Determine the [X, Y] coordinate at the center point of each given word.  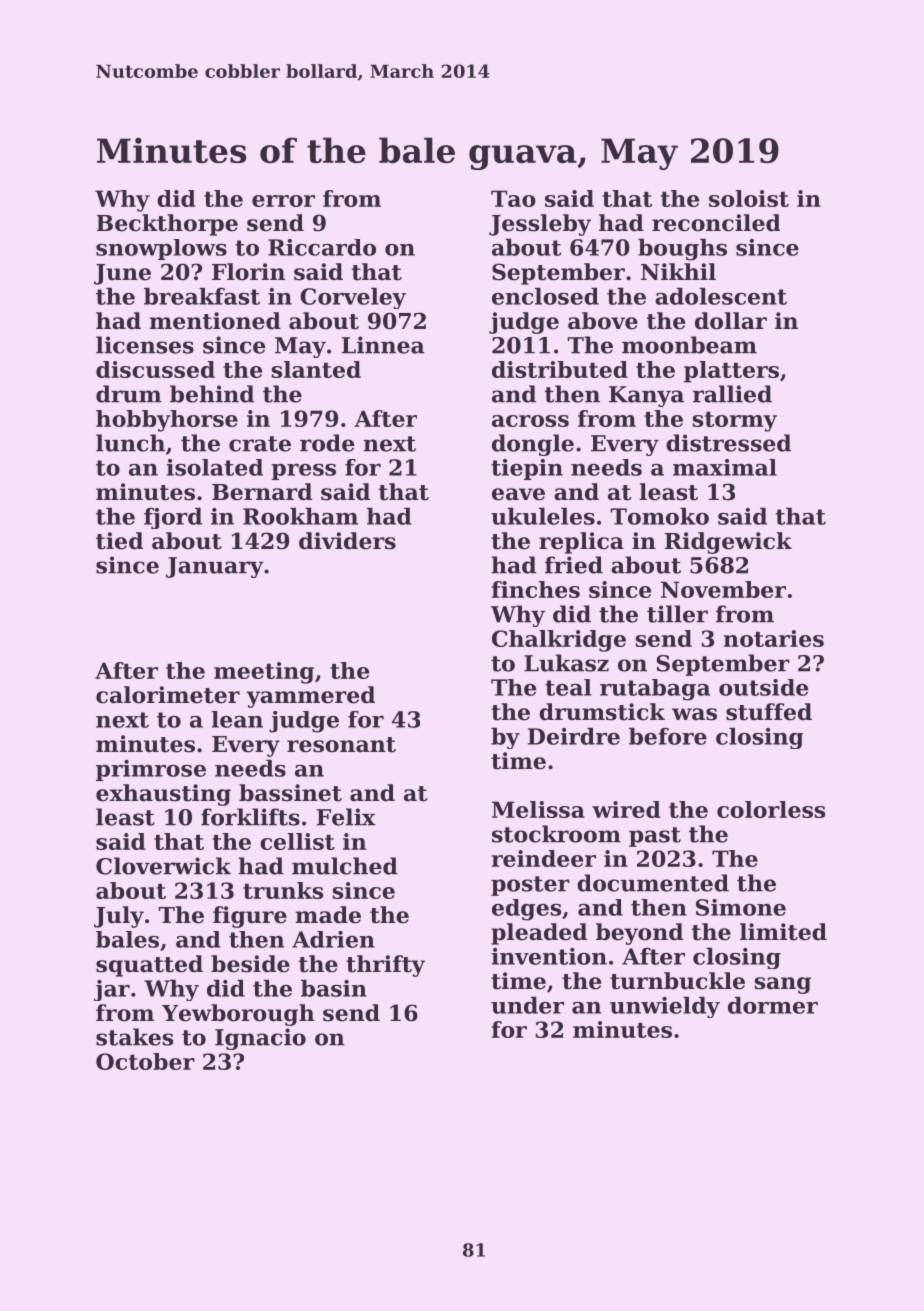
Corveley [353, 298]
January [215, 567]
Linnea [383, 345]
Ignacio [260, 1039]
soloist [749, 198]
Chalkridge [559, 641]
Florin [248, 272]
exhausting [163, 795]
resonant [341, 745]
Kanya [646, 396]
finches [536, 589]
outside [763, 687]
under [527, 1005]
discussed [155, 369]
